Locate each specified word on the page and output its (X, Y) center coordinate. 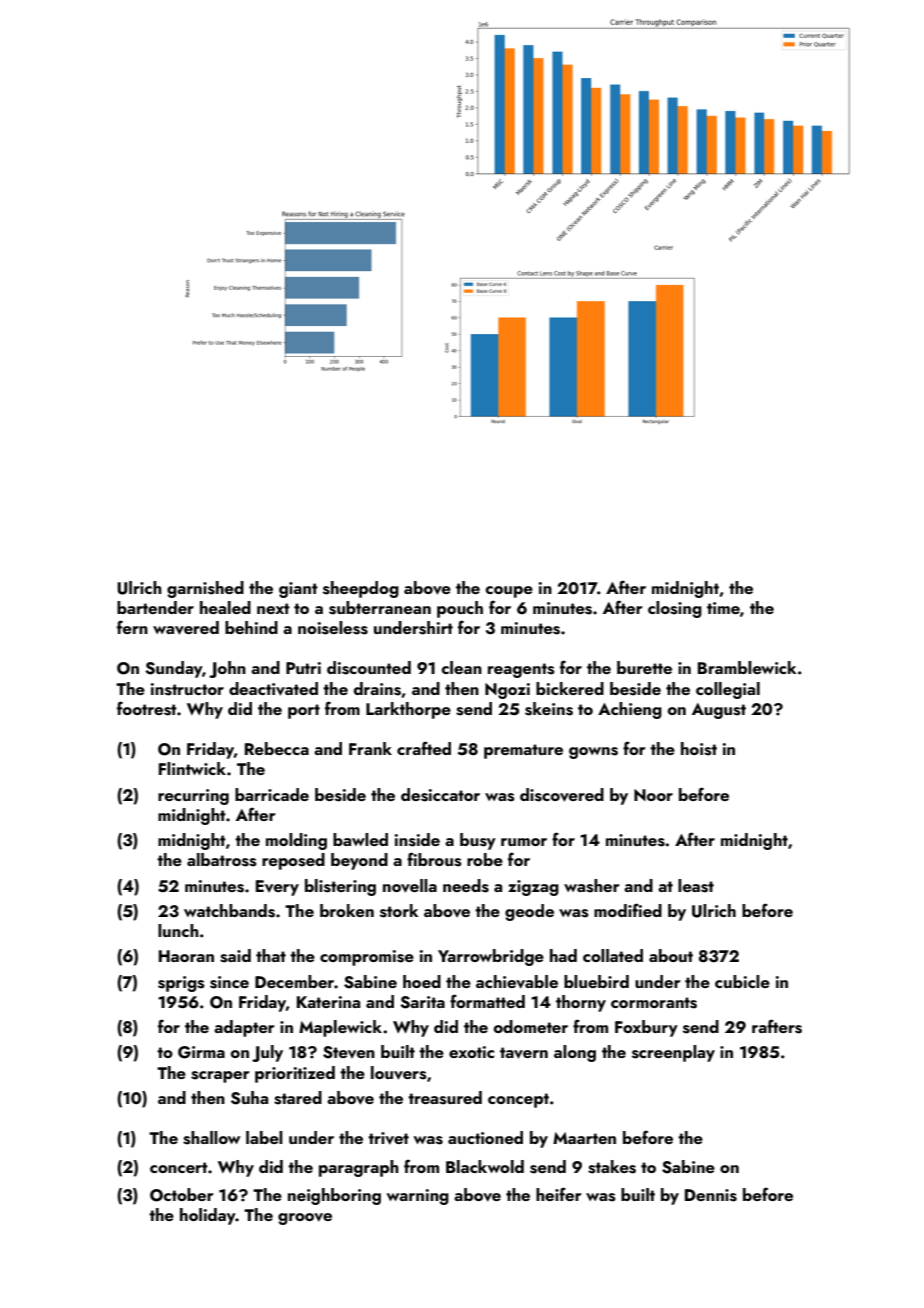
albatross (222, 860)
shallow (212, 1138)
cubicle (742, 981)
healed (225, 607)
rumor (524, 842)
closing (675, 609)
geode (529, 912)
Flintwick (192, 768)
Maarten (584, 1138)
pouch (460, 609)
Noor (653, 795)
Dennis (711, 1195)
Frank (370, 748)
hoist (699, 749)
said (235, 956)
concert (179, 1167)
